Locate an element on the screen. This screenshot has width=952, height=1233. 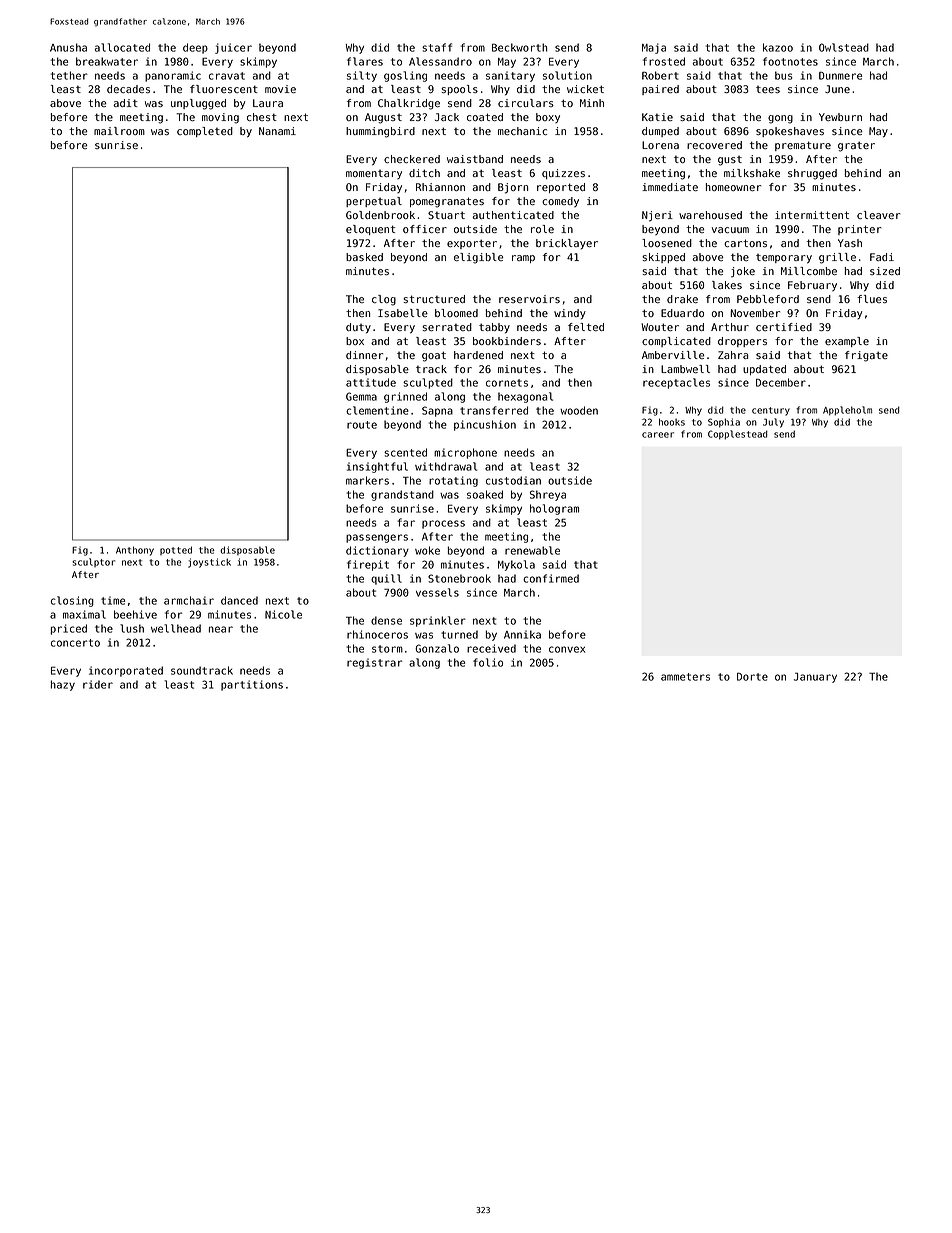
sanitary is located at coordinates (510, 76).
